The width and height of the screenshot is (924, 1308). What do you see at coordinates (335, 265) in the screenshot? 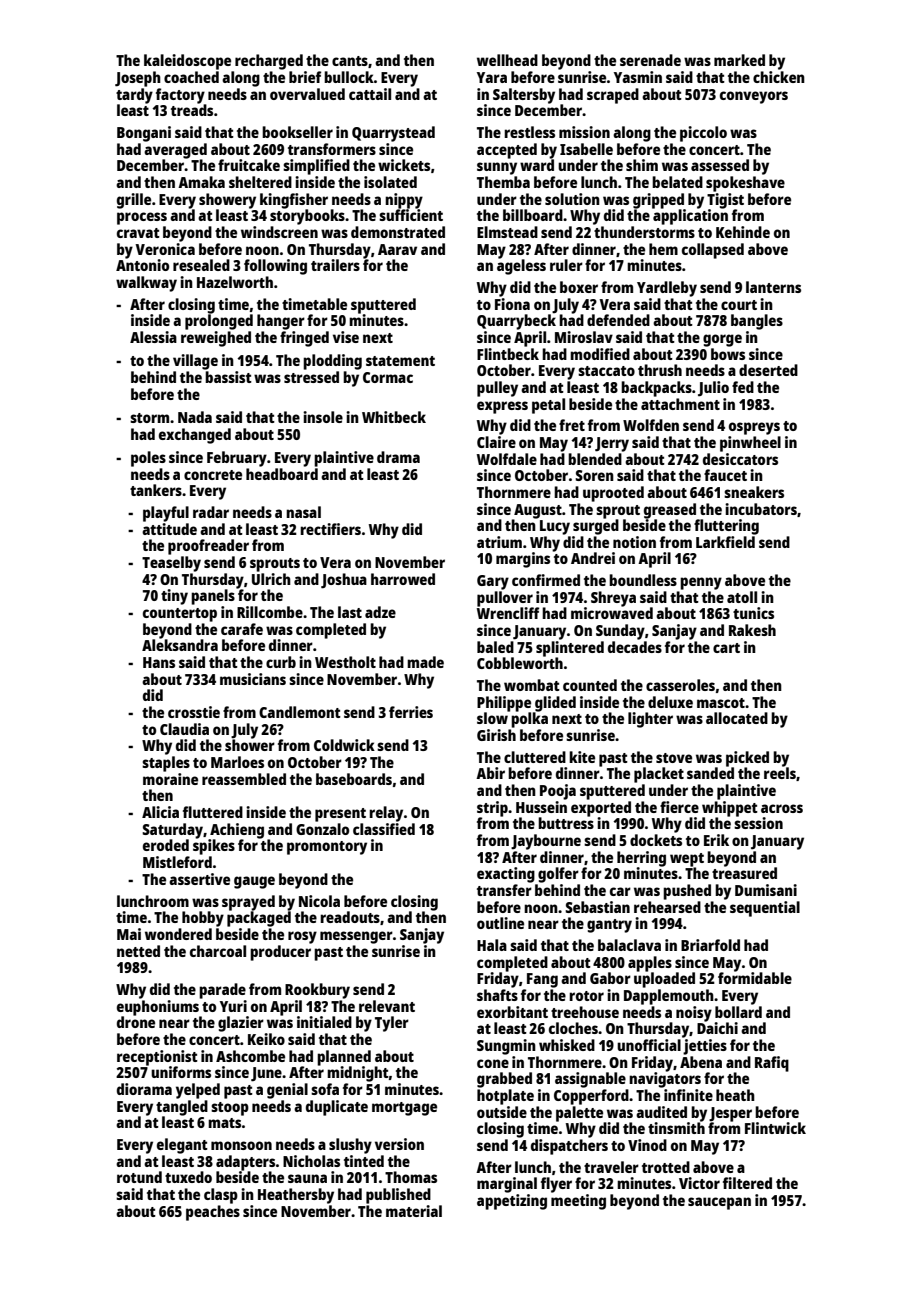
I see `trailers` at bounding box center [335, 265].
